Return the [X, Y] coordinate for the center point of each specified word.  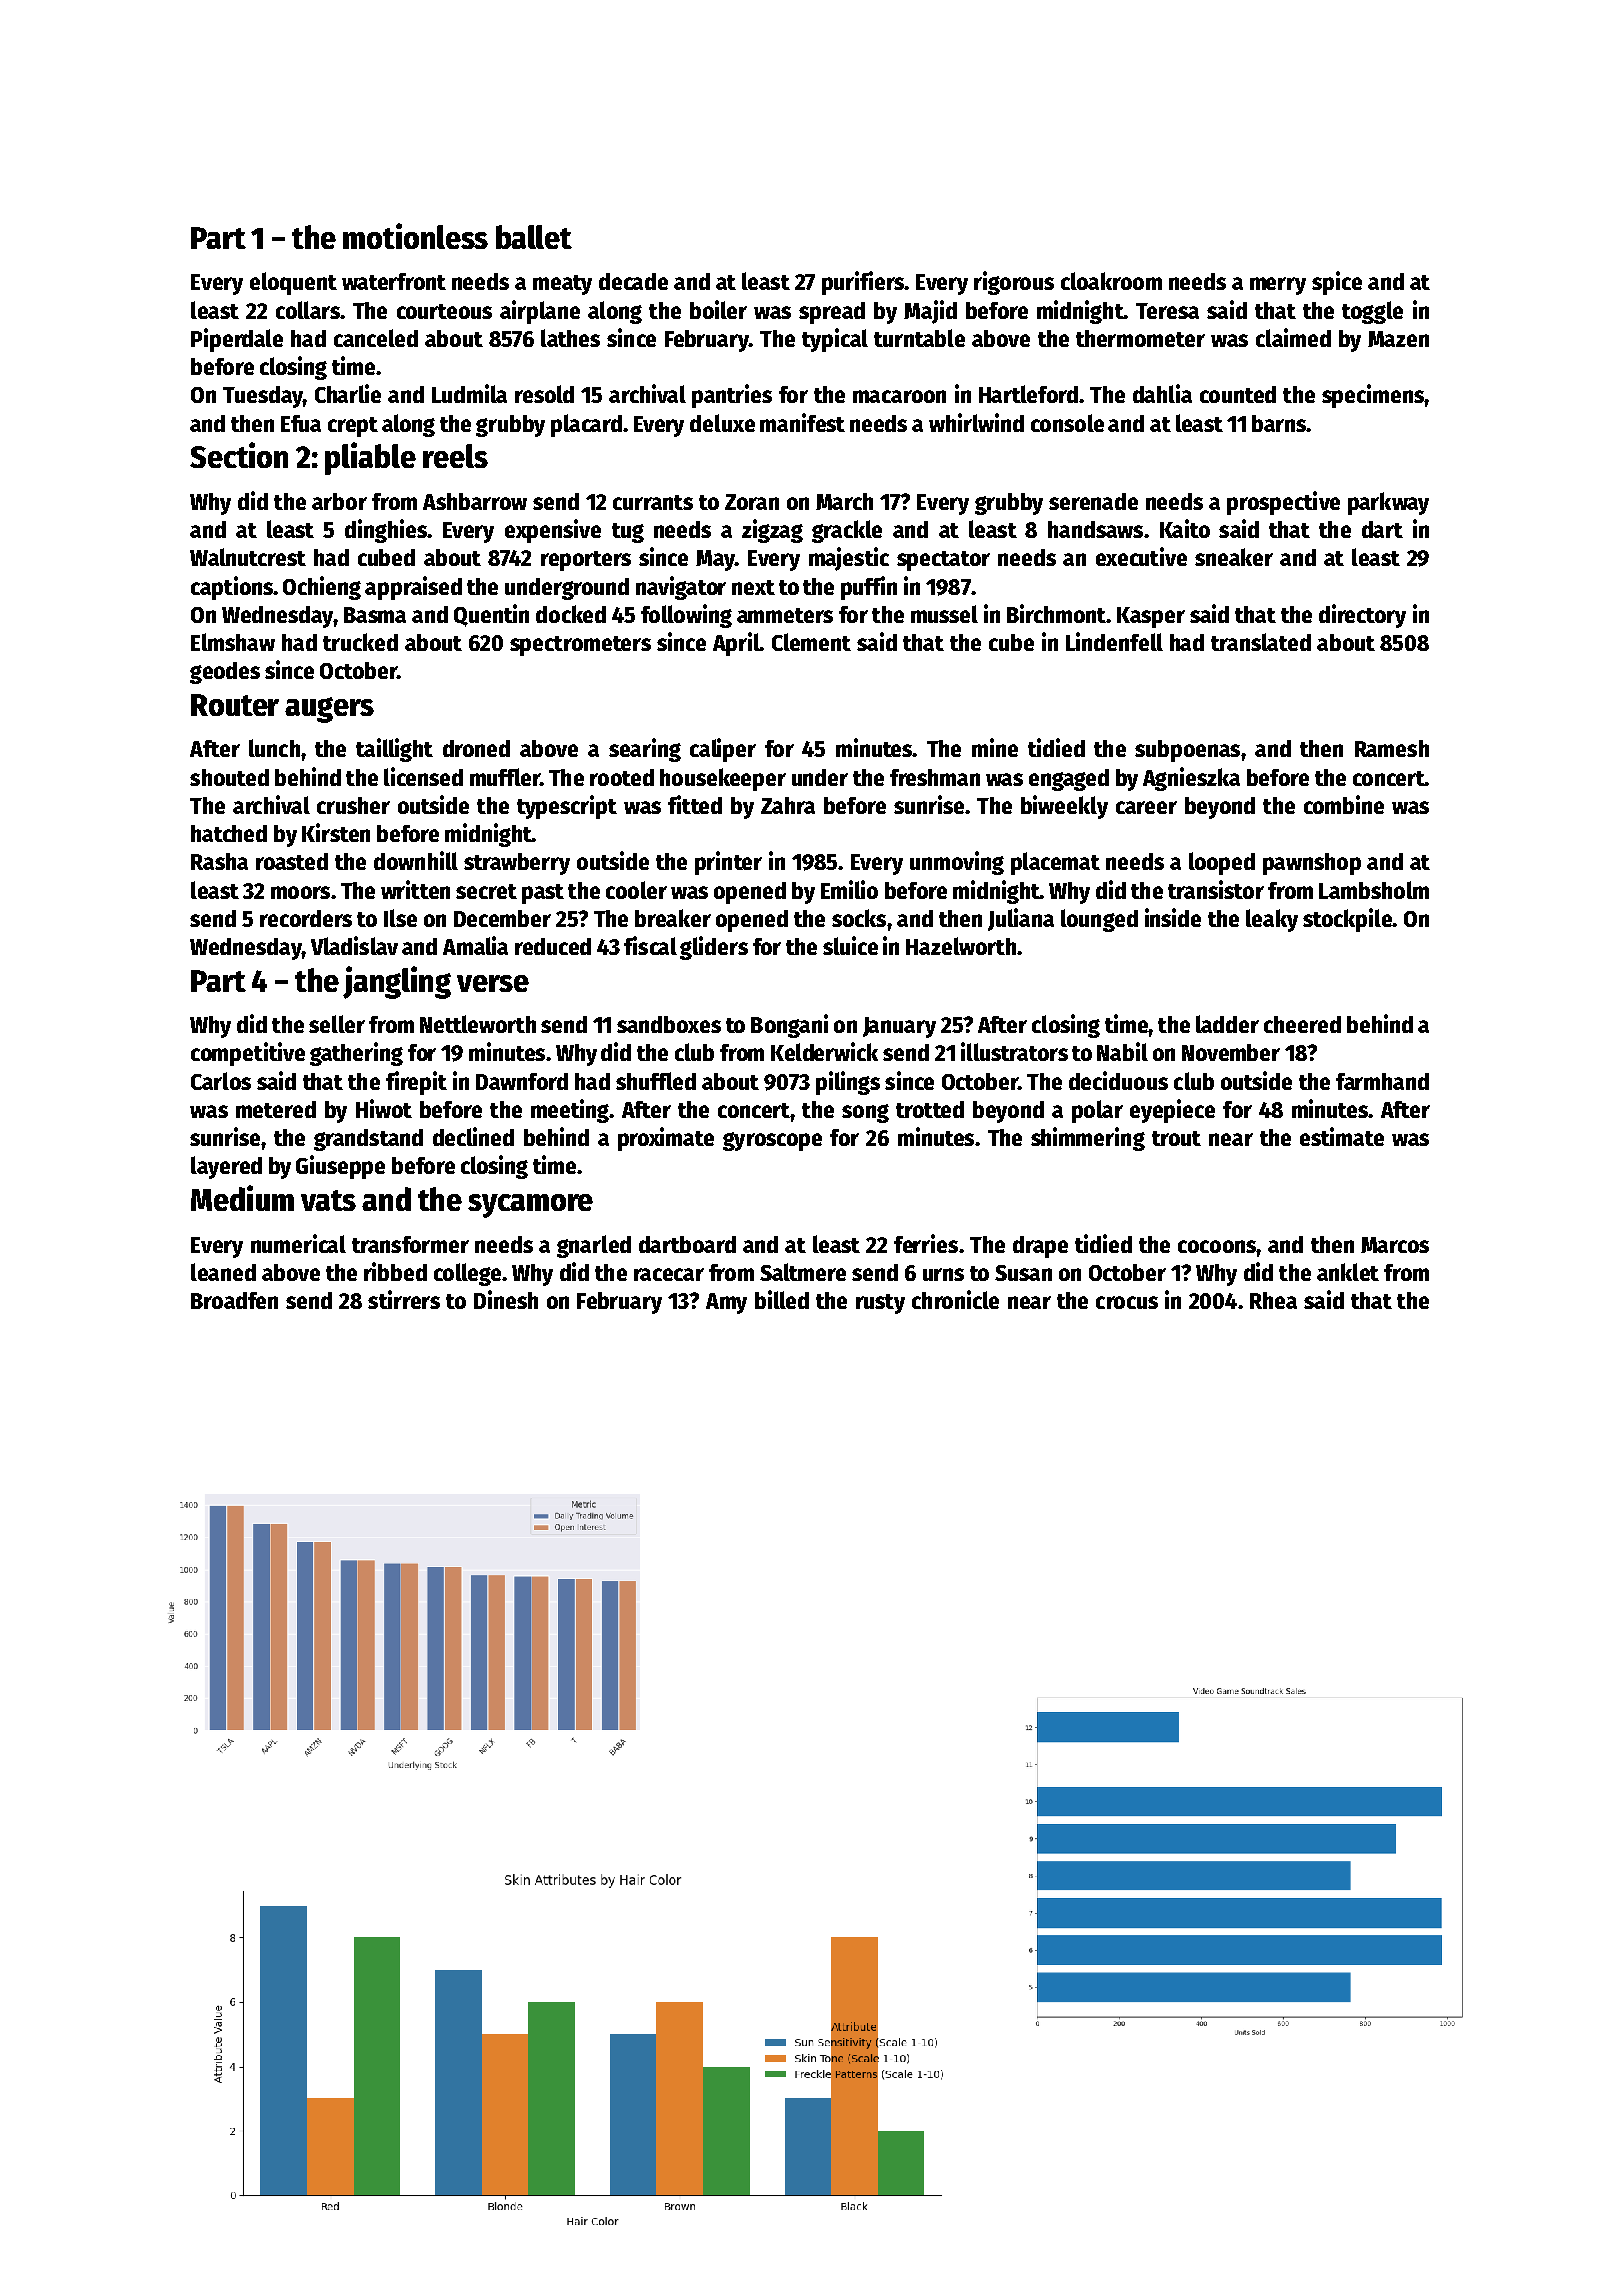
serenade [1093, 501]
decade [633, 281]
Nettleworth [478, 1024]
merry [1278, 286]
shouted [229, 777]
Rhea [1273, 1300]
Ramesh [1392, 748]
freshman [935, 777]
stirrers [404, 1299]
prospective [1283, 503]
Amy [726, 1303]
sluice [850, 945]
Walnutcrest [248, 557]
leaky [1272, 920]
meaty [562, 285]
